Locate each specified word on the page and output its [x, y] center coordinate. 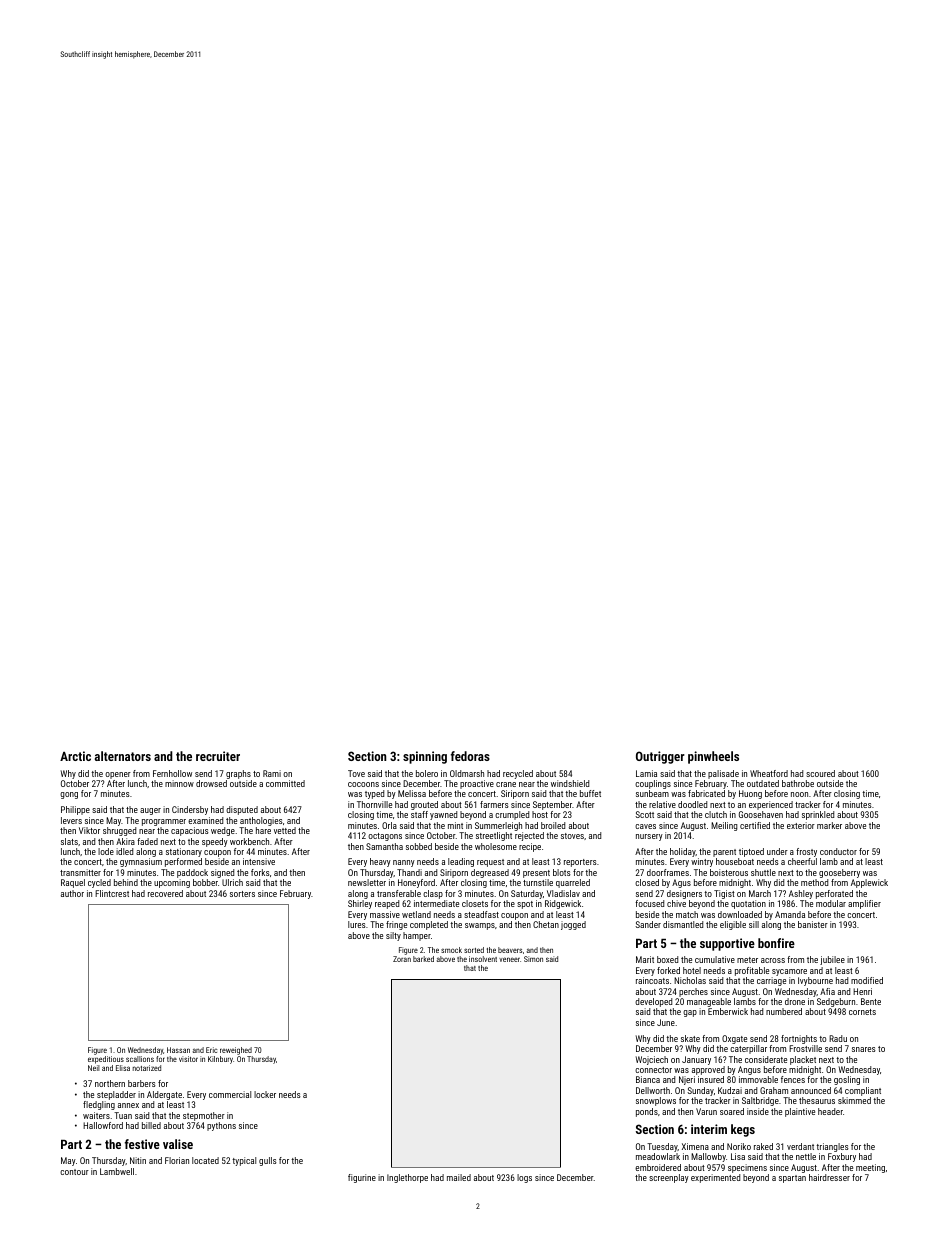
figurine [362, 1178]
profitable [752, 971]
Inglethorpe [407, 1178]
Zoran [402, 959]
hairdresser [829, 1177]
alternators [123, 756]
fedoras [470, 756]
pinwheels [713, 757]
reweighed [236, 1051]
